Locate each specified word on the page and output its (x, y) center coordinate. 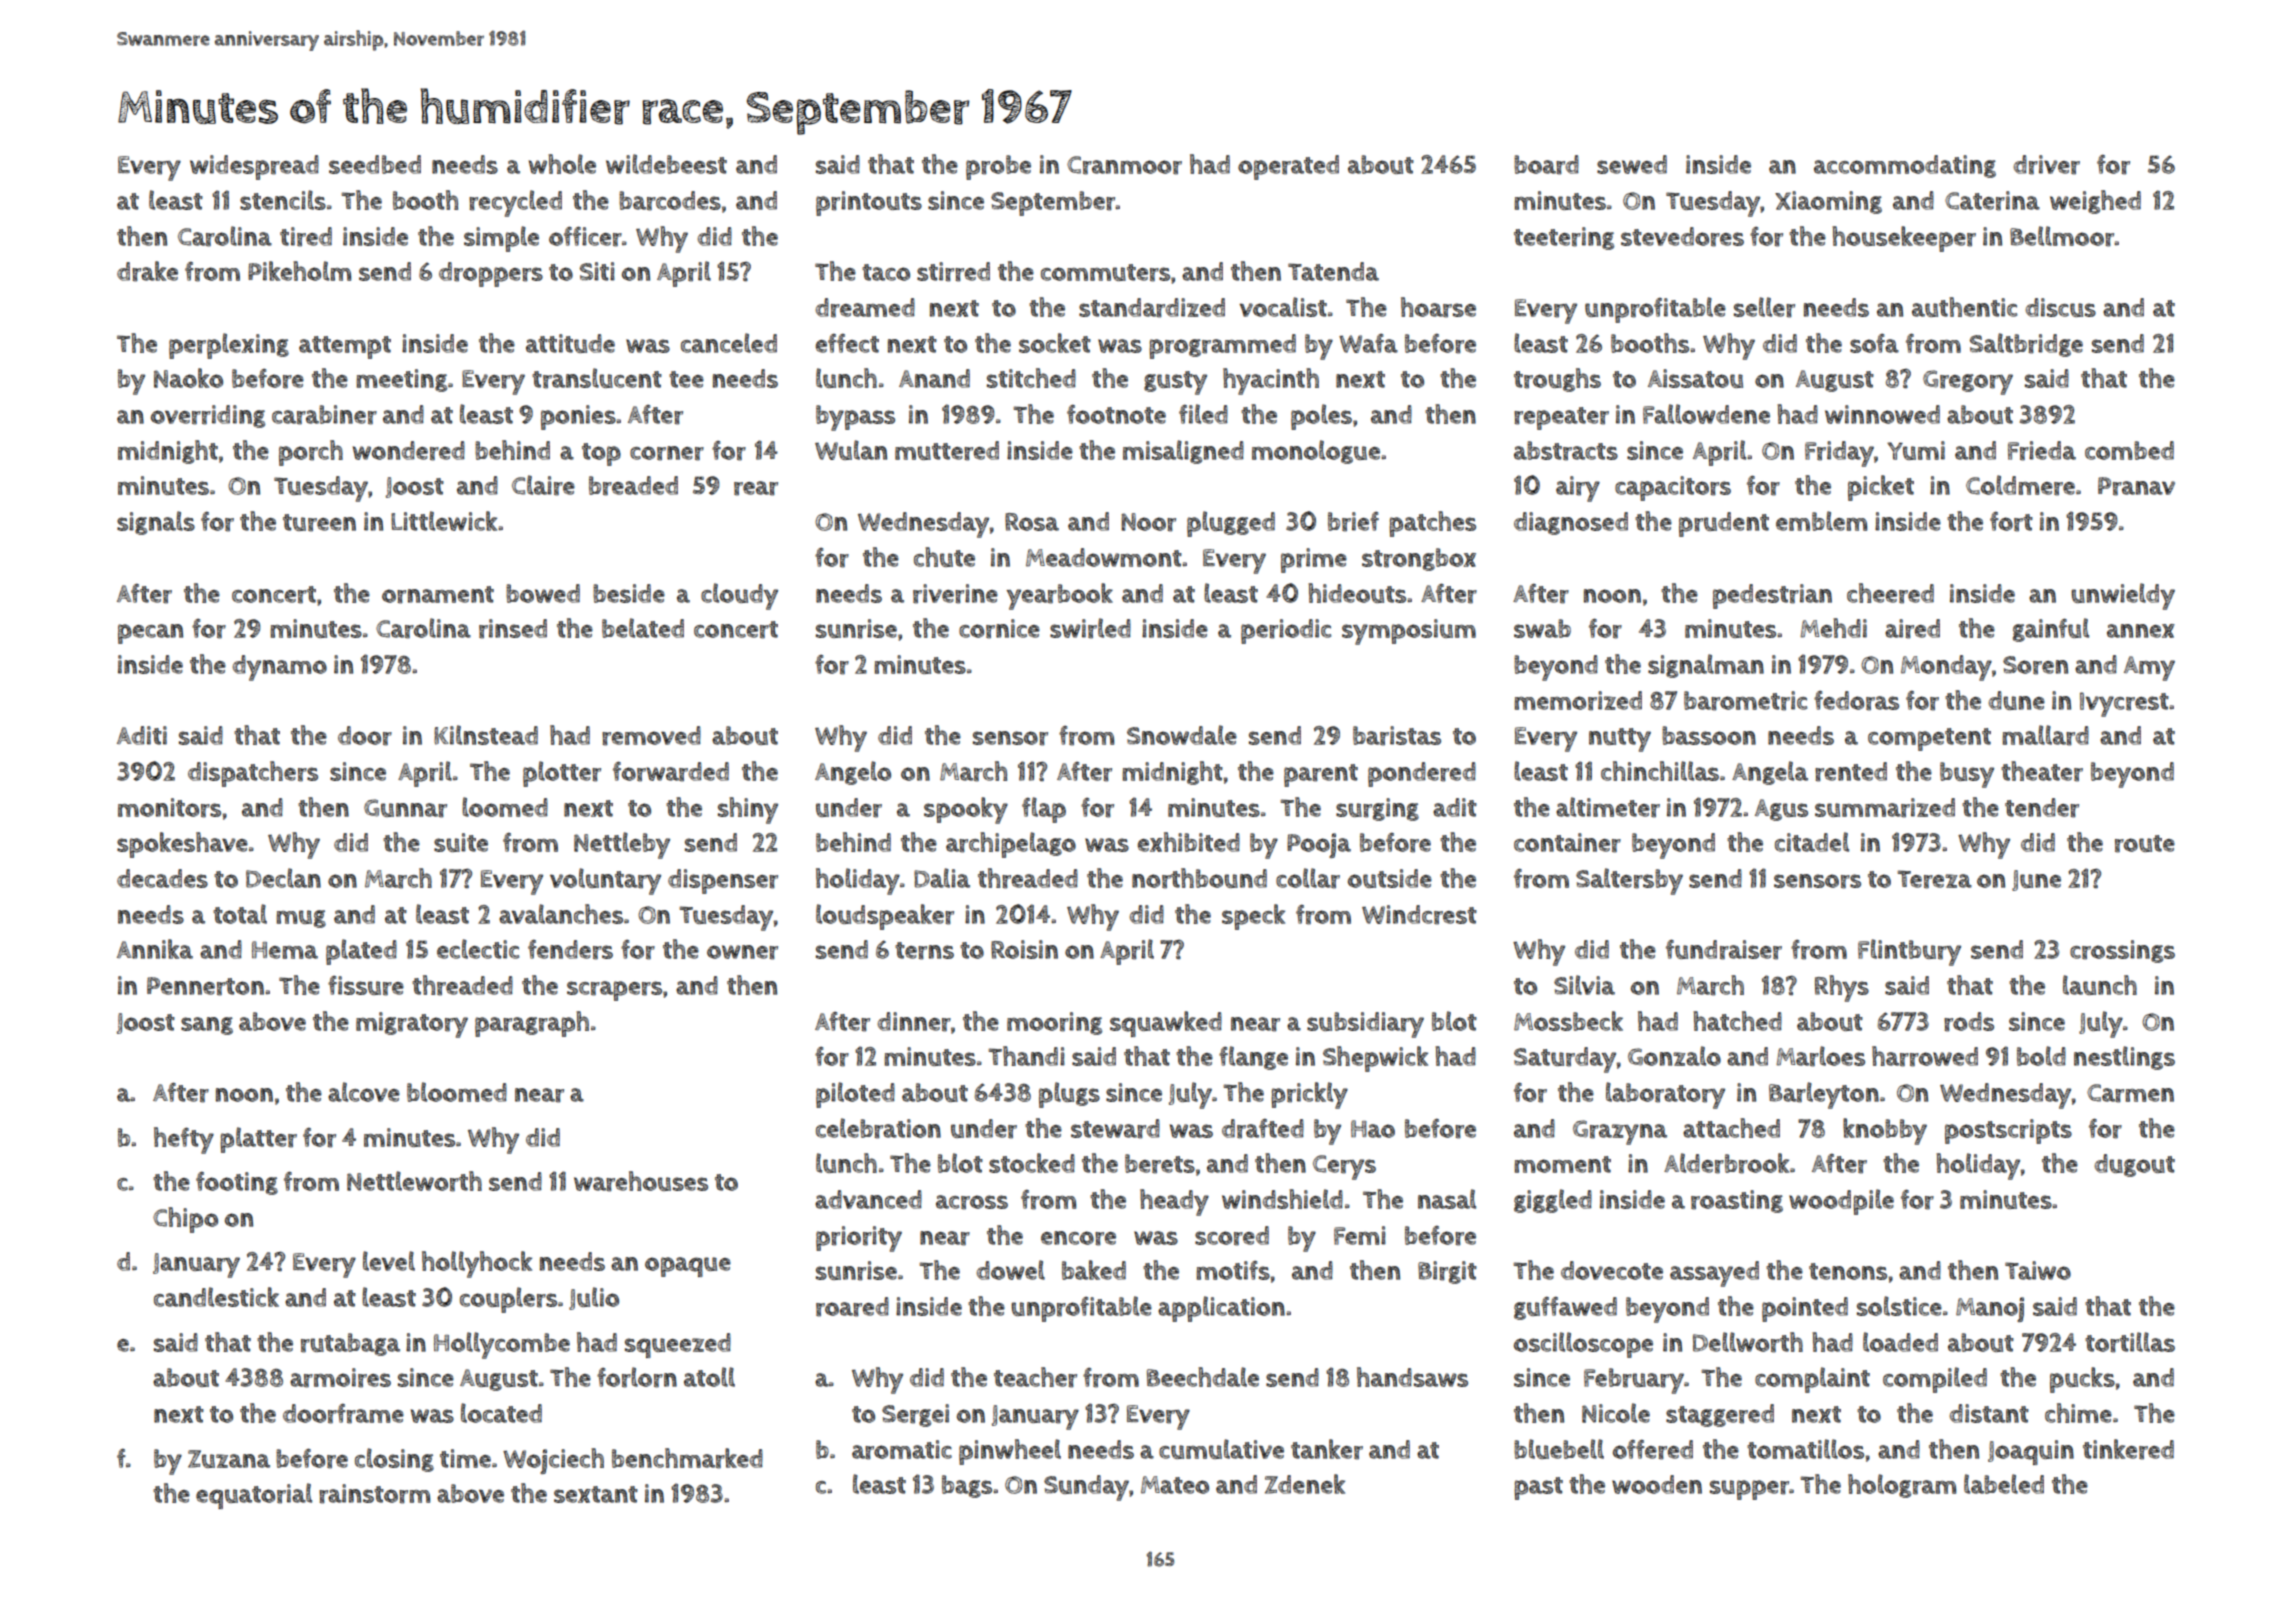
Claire (543, 485)
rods (1969, 1022)
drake (147, 271)
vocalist (1283, 307)
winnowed (1882, 414)
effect (847, 343)
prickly (1309, 1095)
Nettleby (622, 845)
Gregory (1968, 382)
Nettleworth (414, 1181)
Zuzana (229, 1459)
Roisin (1024, 949)
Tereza (1934, 879)
